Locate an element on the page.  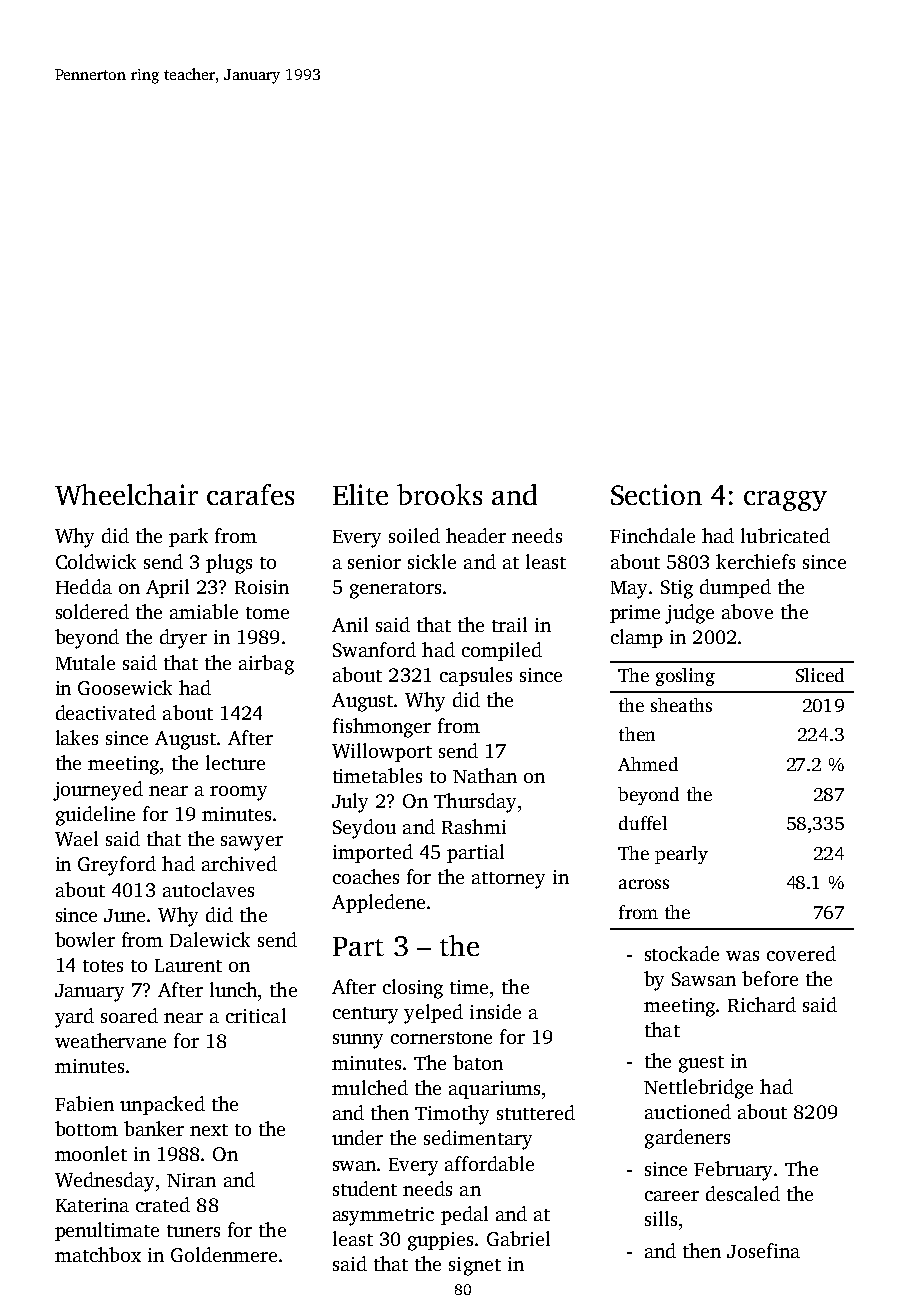
Coldwick is located at coordinates (96, 561).
